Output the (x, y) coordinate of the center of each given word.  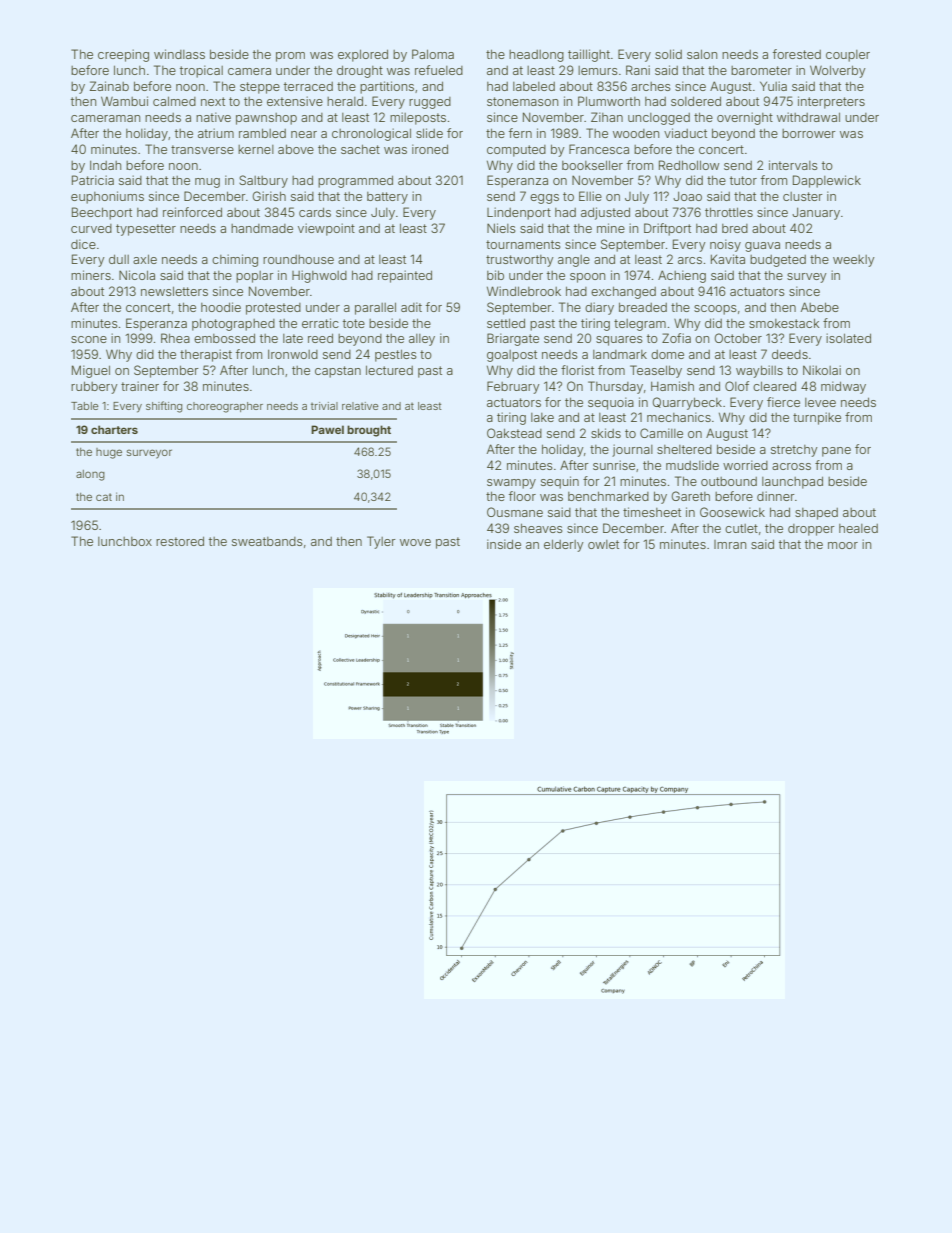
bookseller (592, 165)
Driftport (667, 229)
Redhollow (689, 165)
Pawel (327, 429)
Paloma (433, 54)
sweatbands (267, 541)
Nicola (137, 275)
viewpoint (326, 229)
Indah (105, 165)
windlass (179, 54)
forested (797, 54)
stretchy (794, 451)
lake (542, 417)
